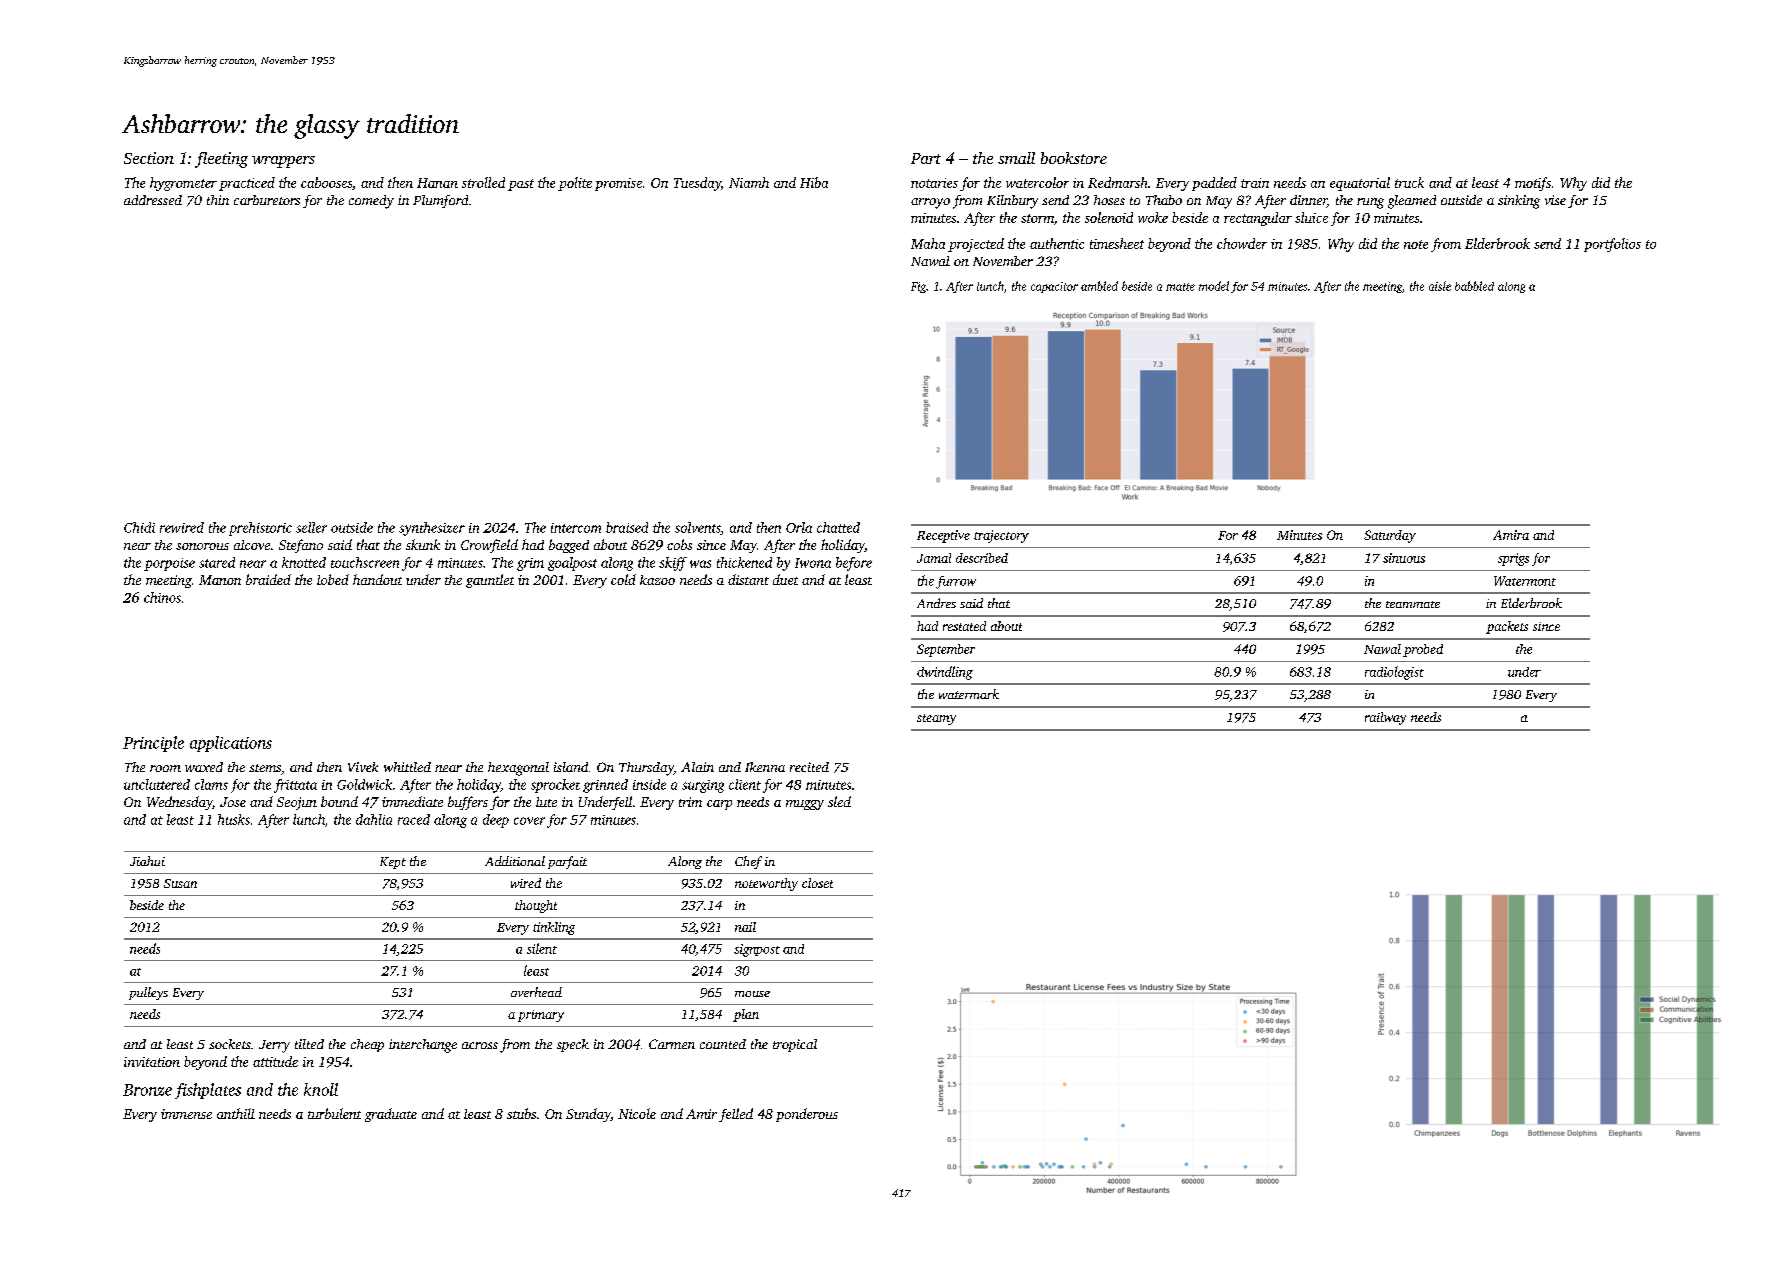 The height and width of the screenshot is (1261, 1784). Describe the element at coordinates (1612, 245) in the screenshot. I see `portfolios` at that location.
